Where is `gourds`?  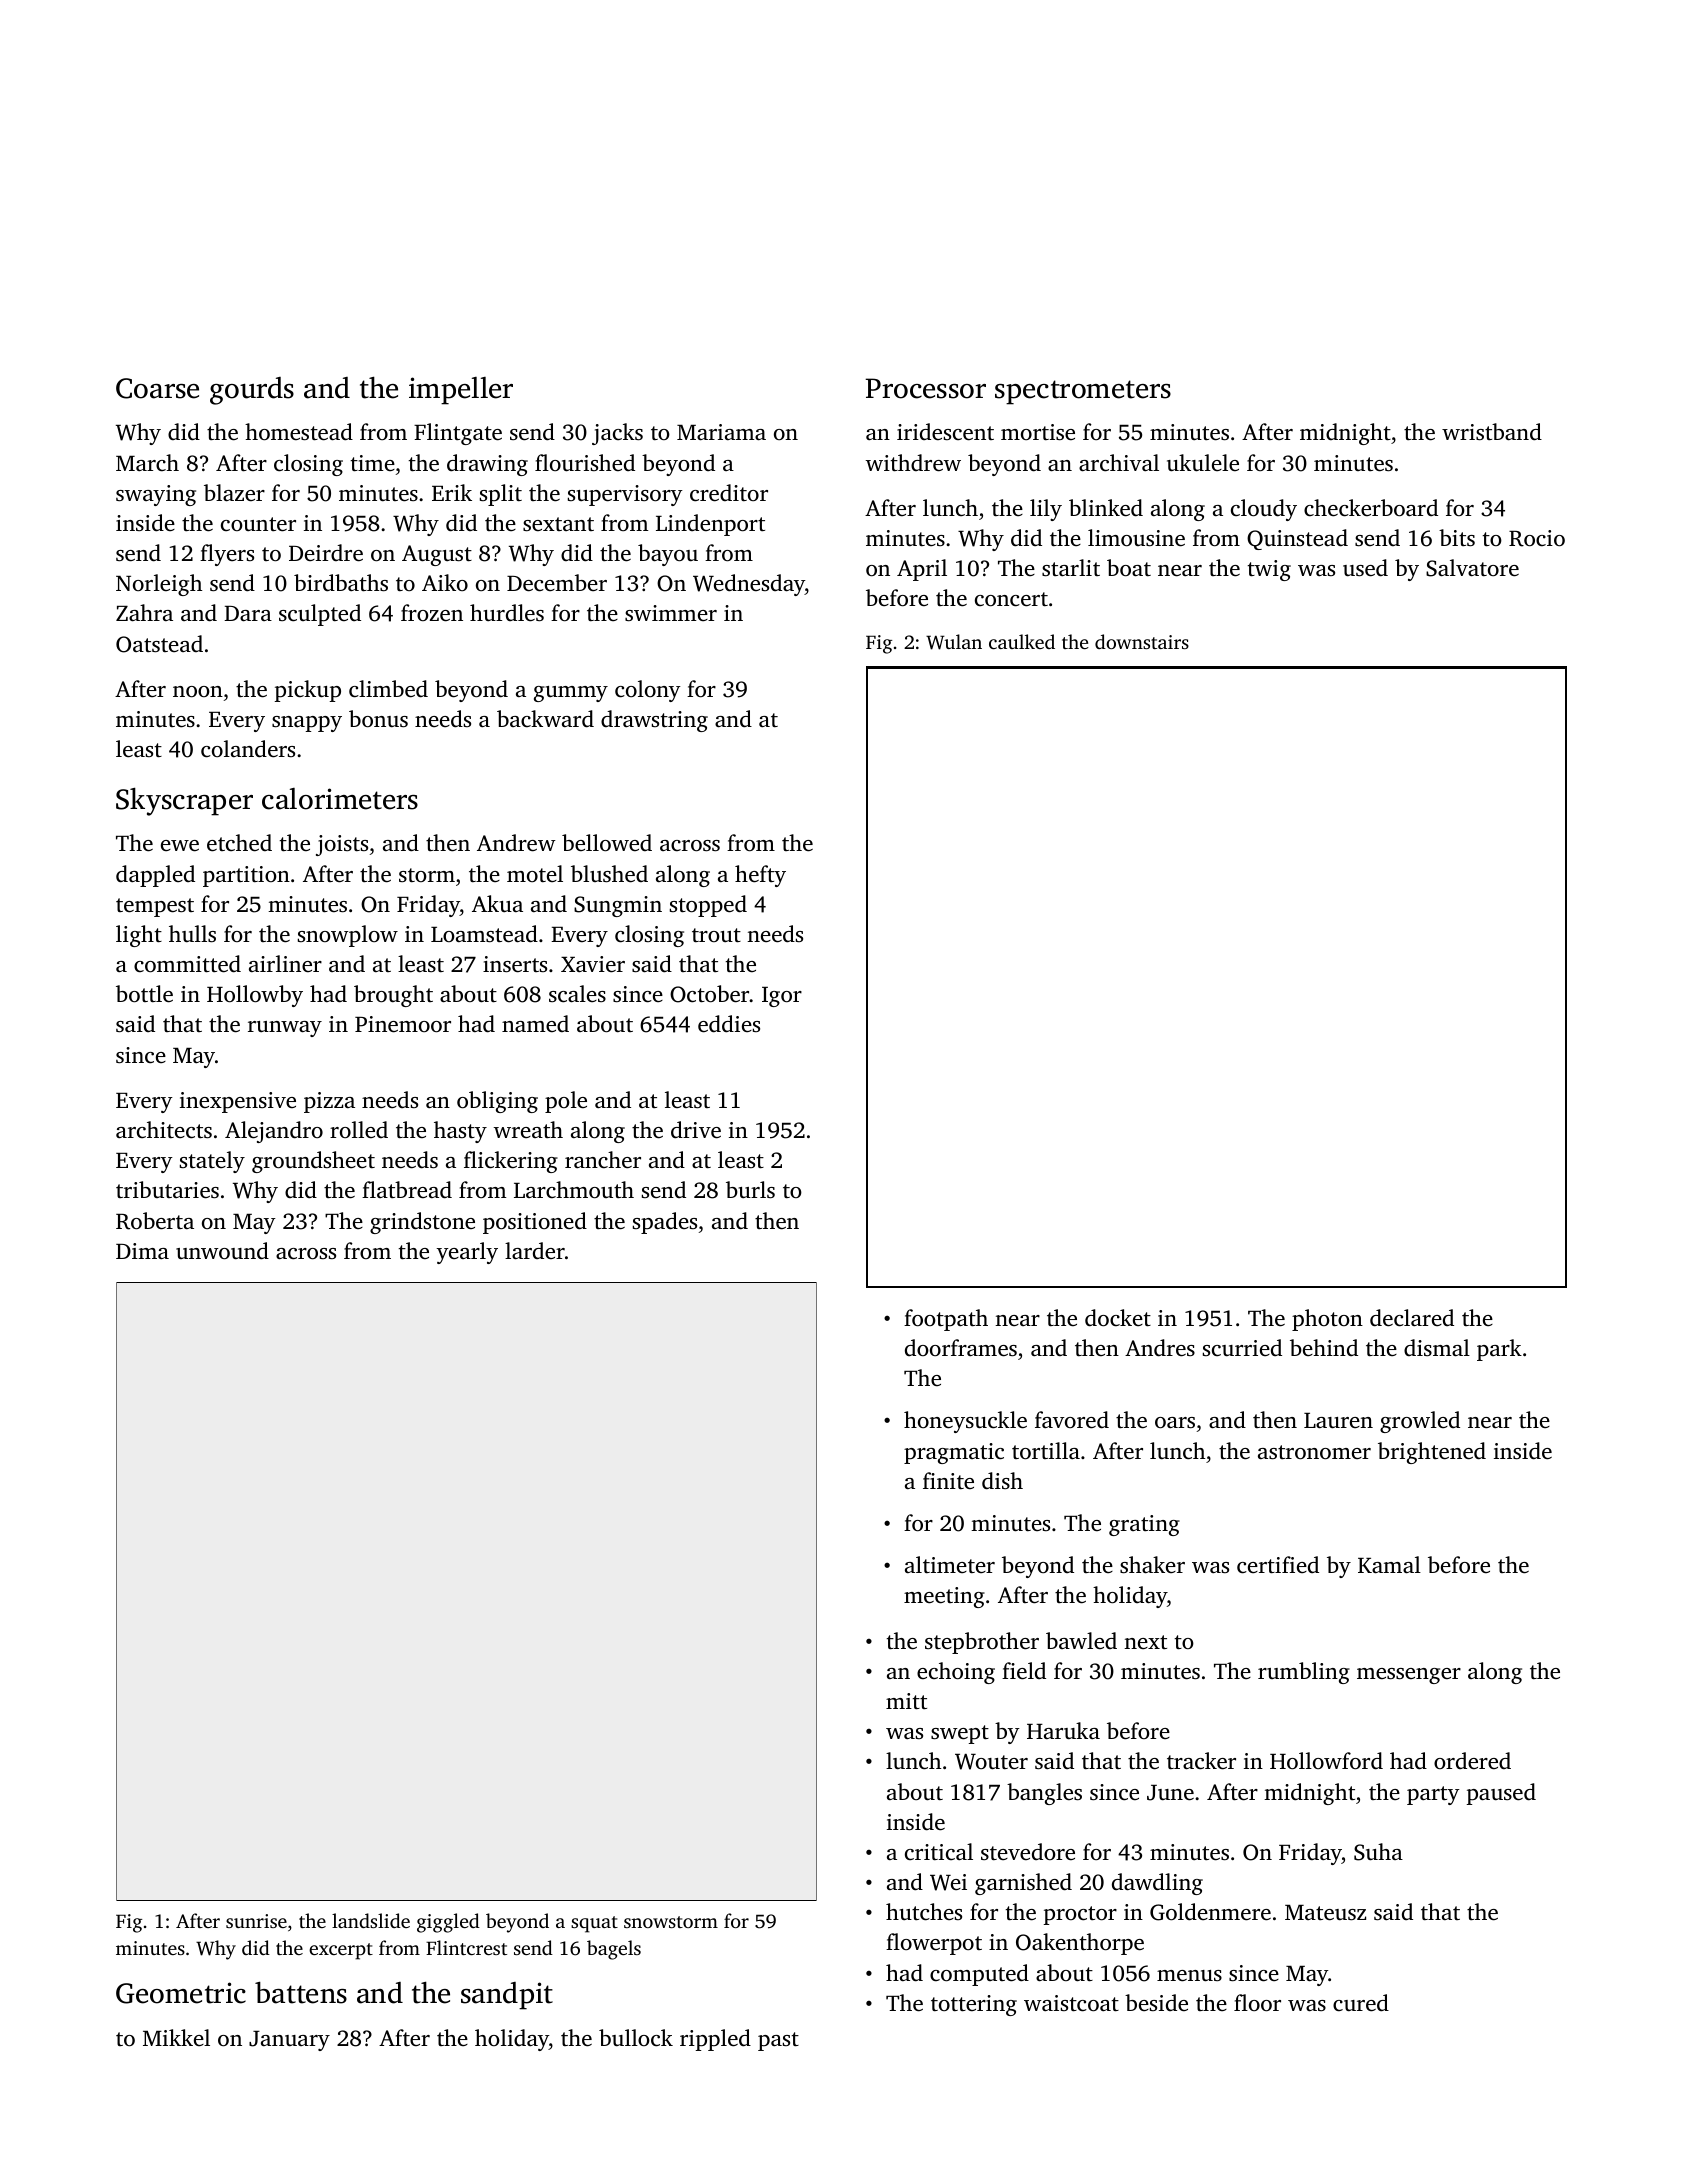 gourds is located at coordinates (252, 391).
